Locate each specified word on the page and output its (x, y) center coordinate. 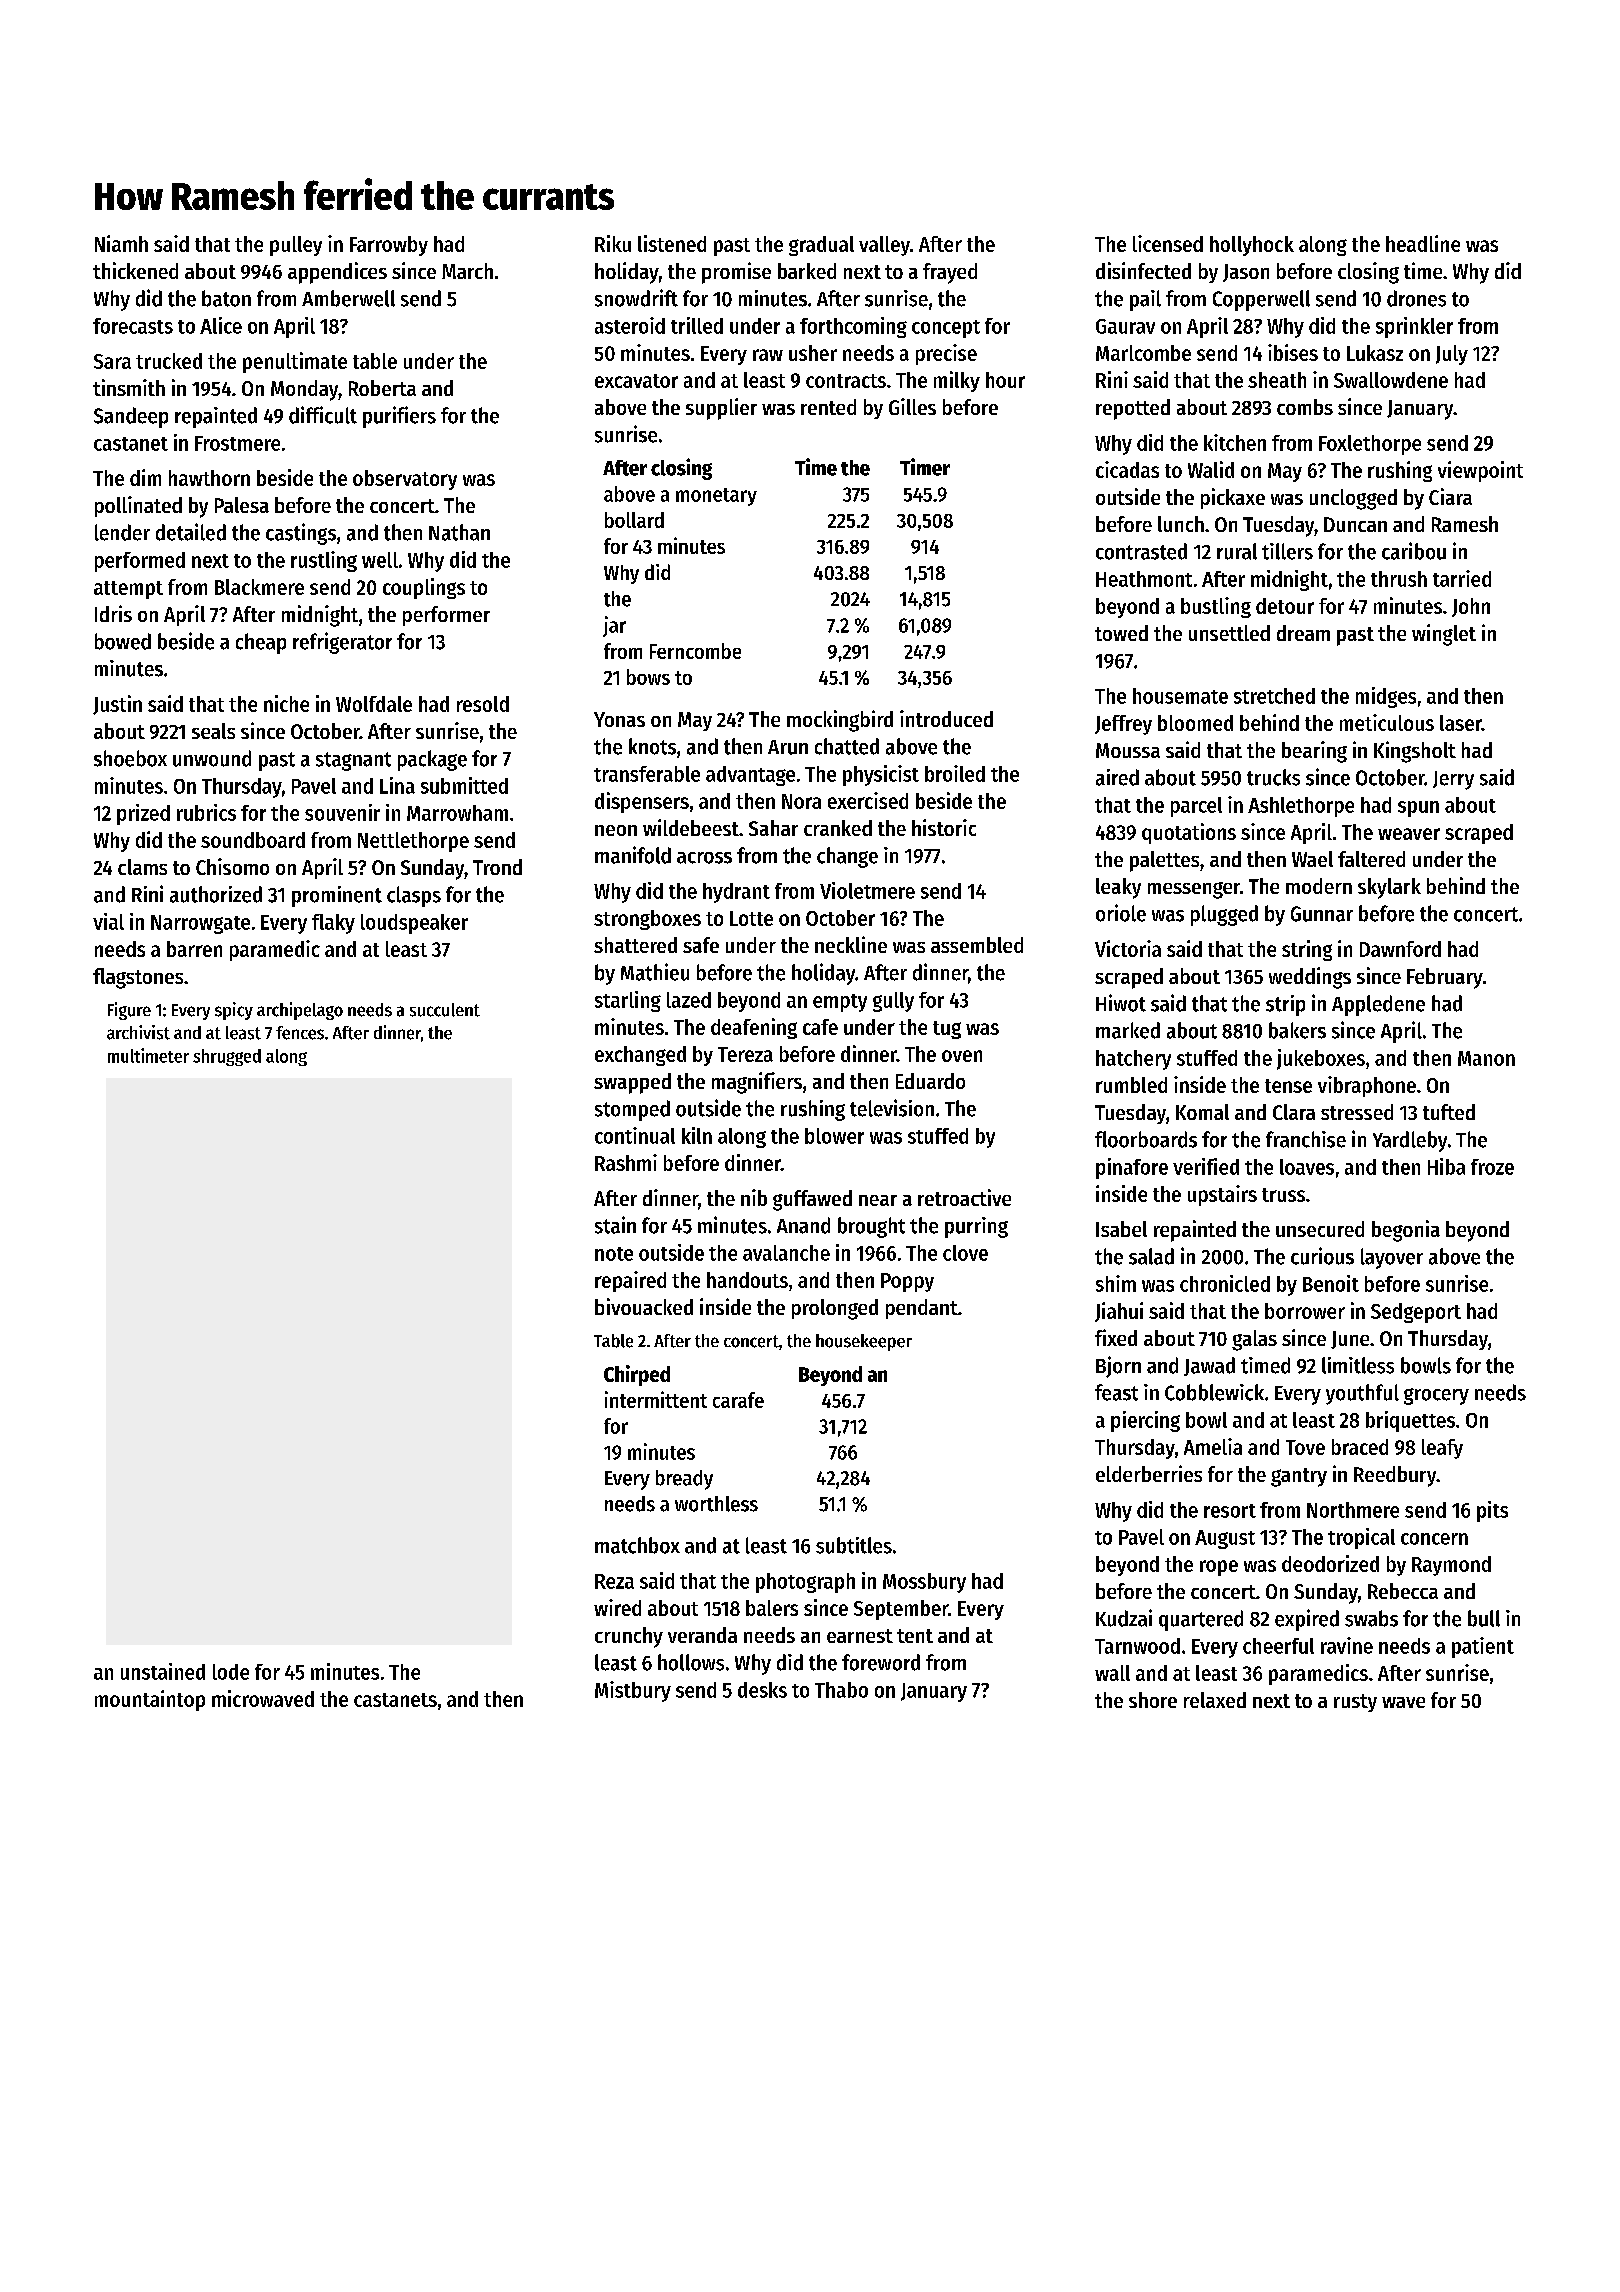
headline (1423, 243)
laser (1461, 723)
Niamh (121, 243)
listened (672, 243)
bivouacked (644, 1306)
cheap (261, 643)
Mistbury (633, 1691)
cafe (820, 1027)
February (1445, 978)
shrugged (227, 1057)
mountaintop (150, 1700)
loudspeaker (414, 924)
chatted (847, 746)
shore (1153, 1700)
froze (1492, 1167)
